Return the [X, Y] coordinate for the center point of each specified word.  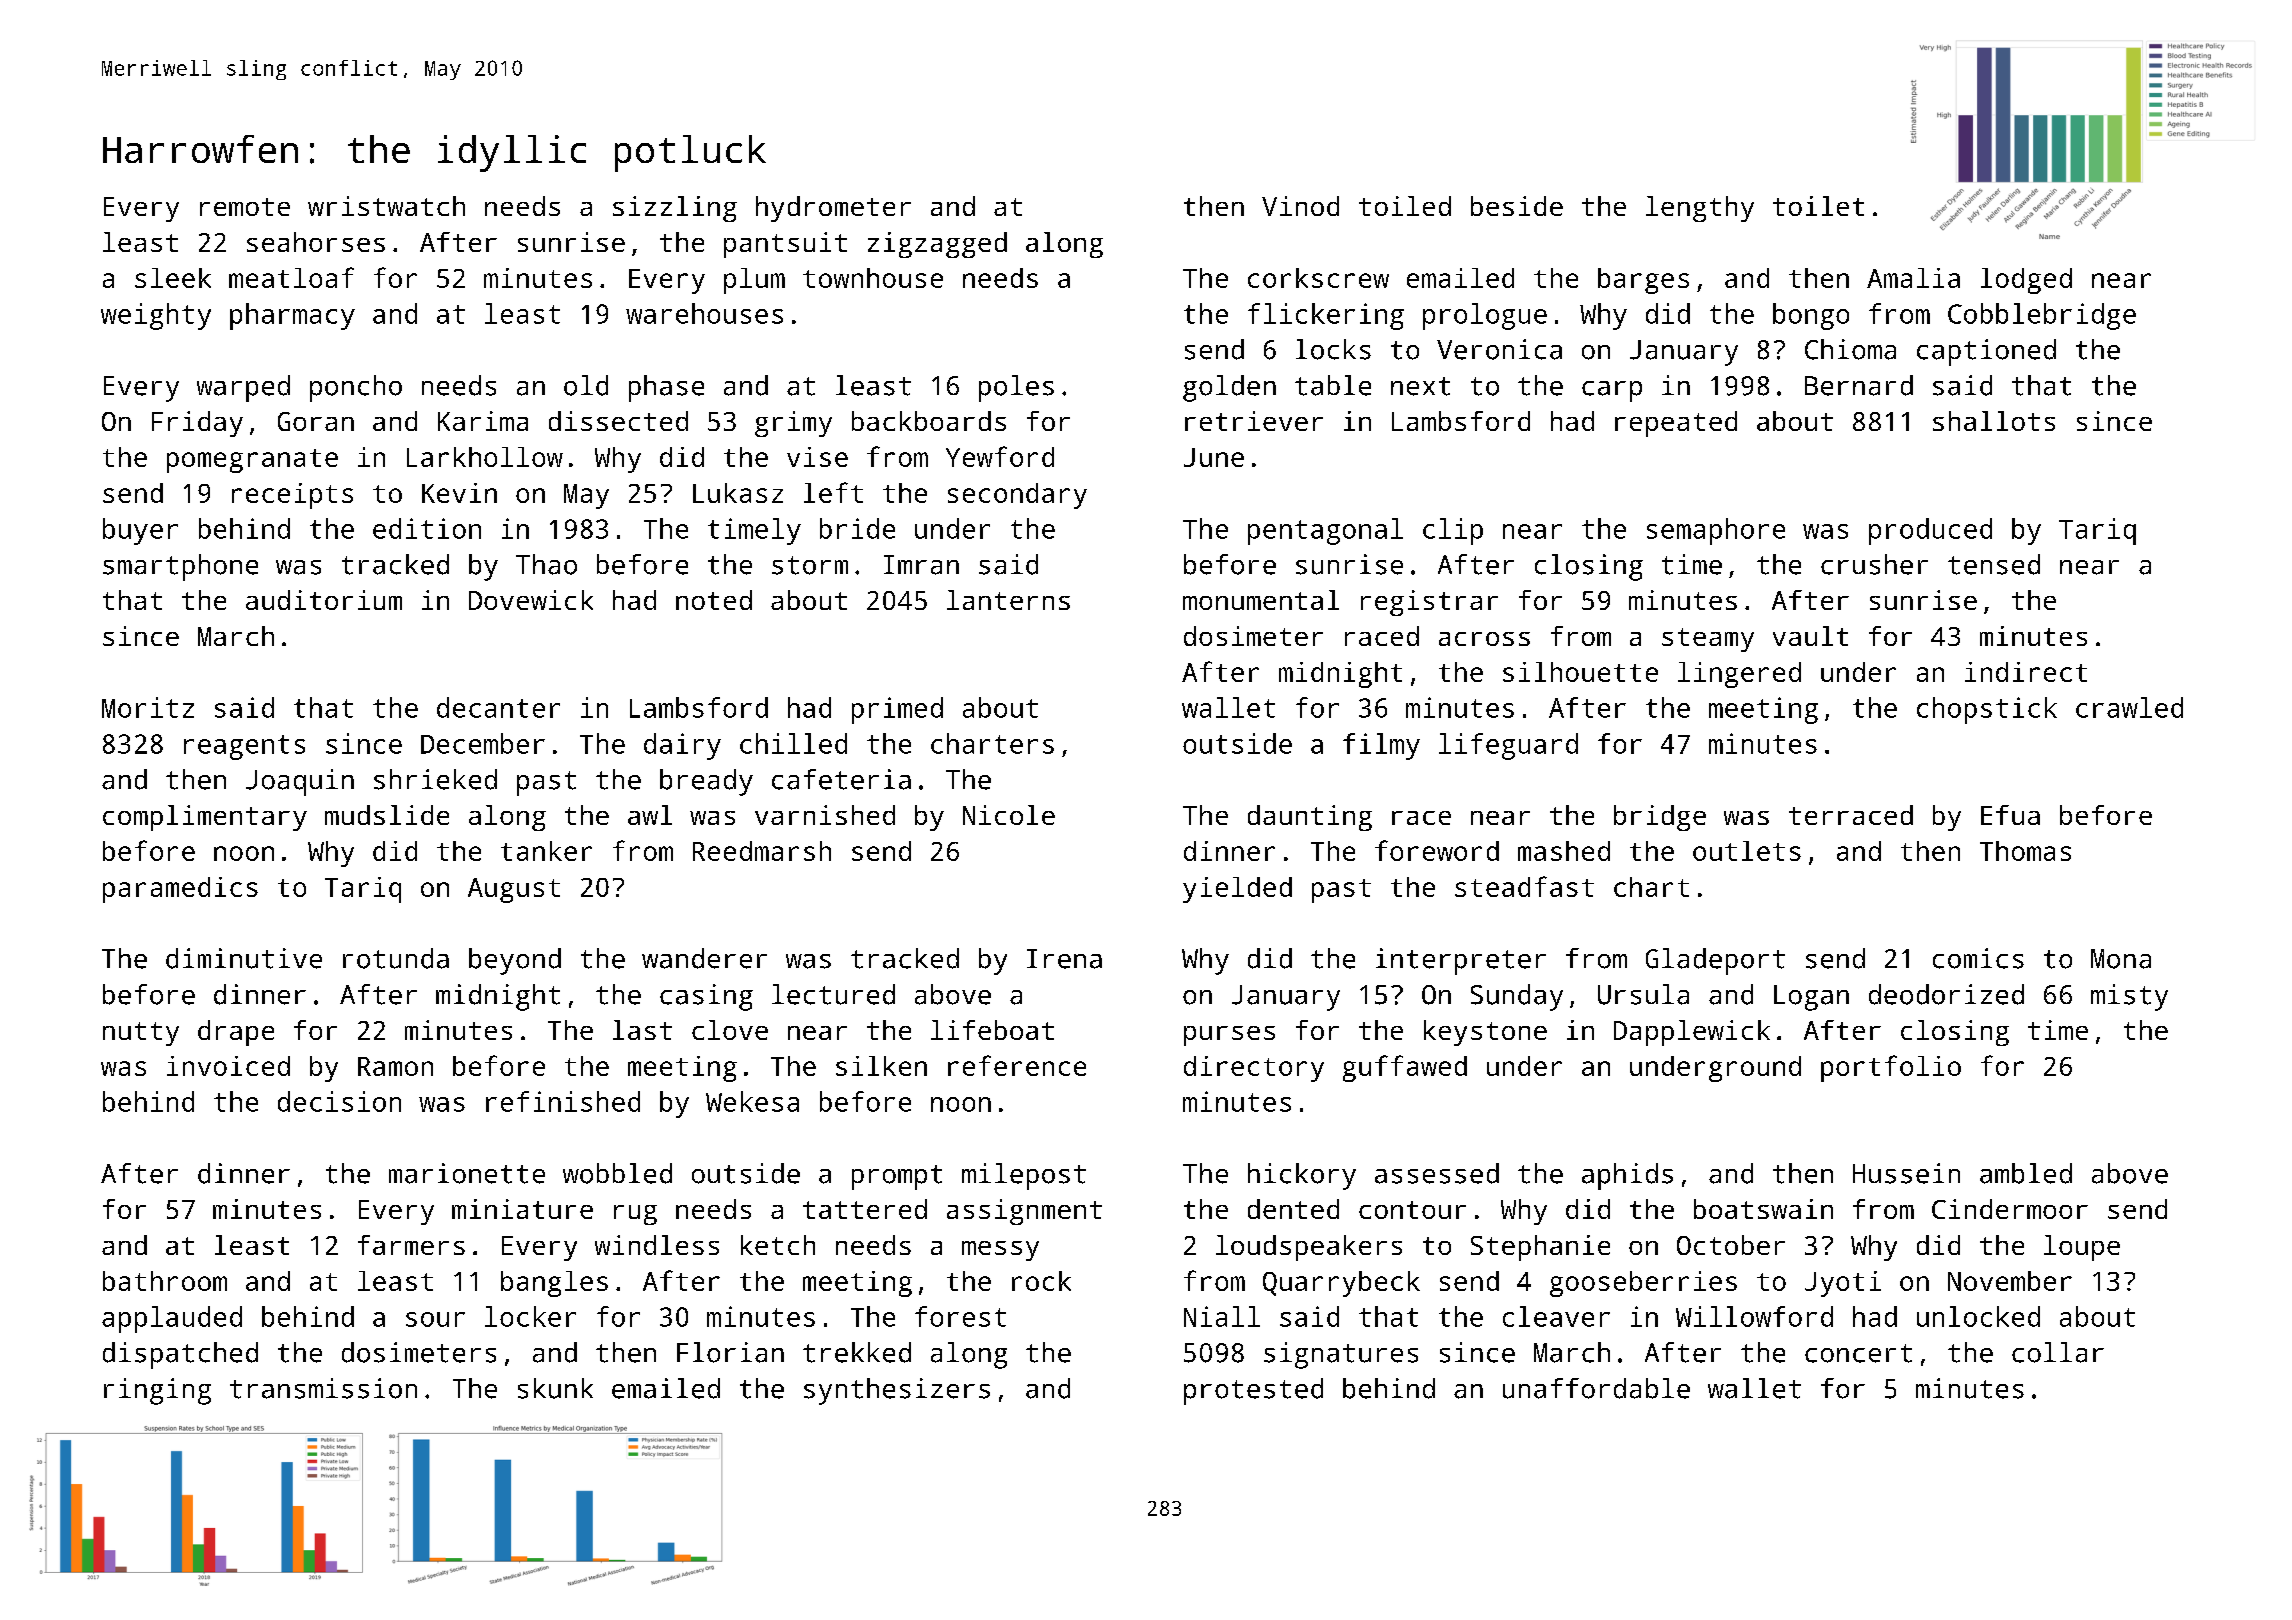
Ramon [395, 1066]
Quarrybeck [1341, 1284]
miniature [522, 1209]
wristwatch [386, 206]
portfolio [1891, 1068]
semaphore [1716, 531]
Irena [1064, 959]
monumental [1261, 600]
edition [427, 528]
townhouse [873, 278]
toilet [1818, 206]
